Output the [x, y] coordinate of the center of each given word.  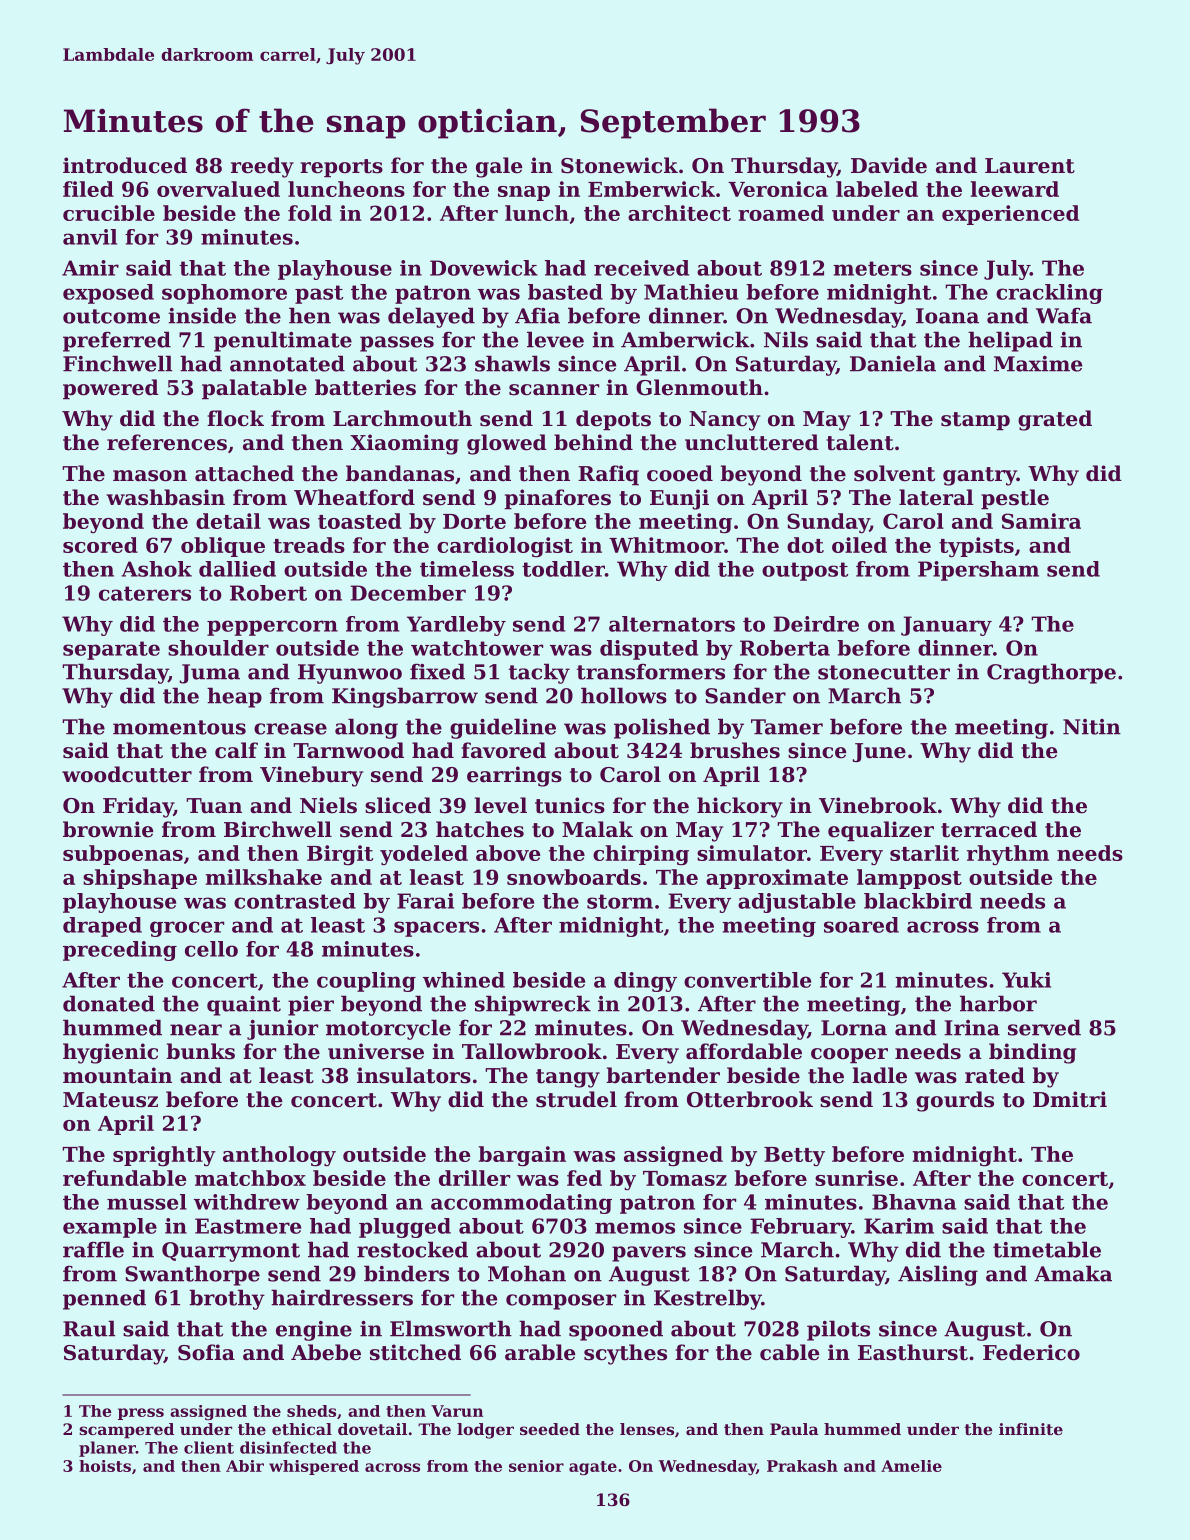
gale [499, 167]
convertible [747, 980]
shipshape [140, 879]
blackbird [918, 901]
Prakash [802, 1466]
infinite [1031, 1429]
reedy [262, 167]
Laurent [1030, 166]
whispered [314, 1467]
